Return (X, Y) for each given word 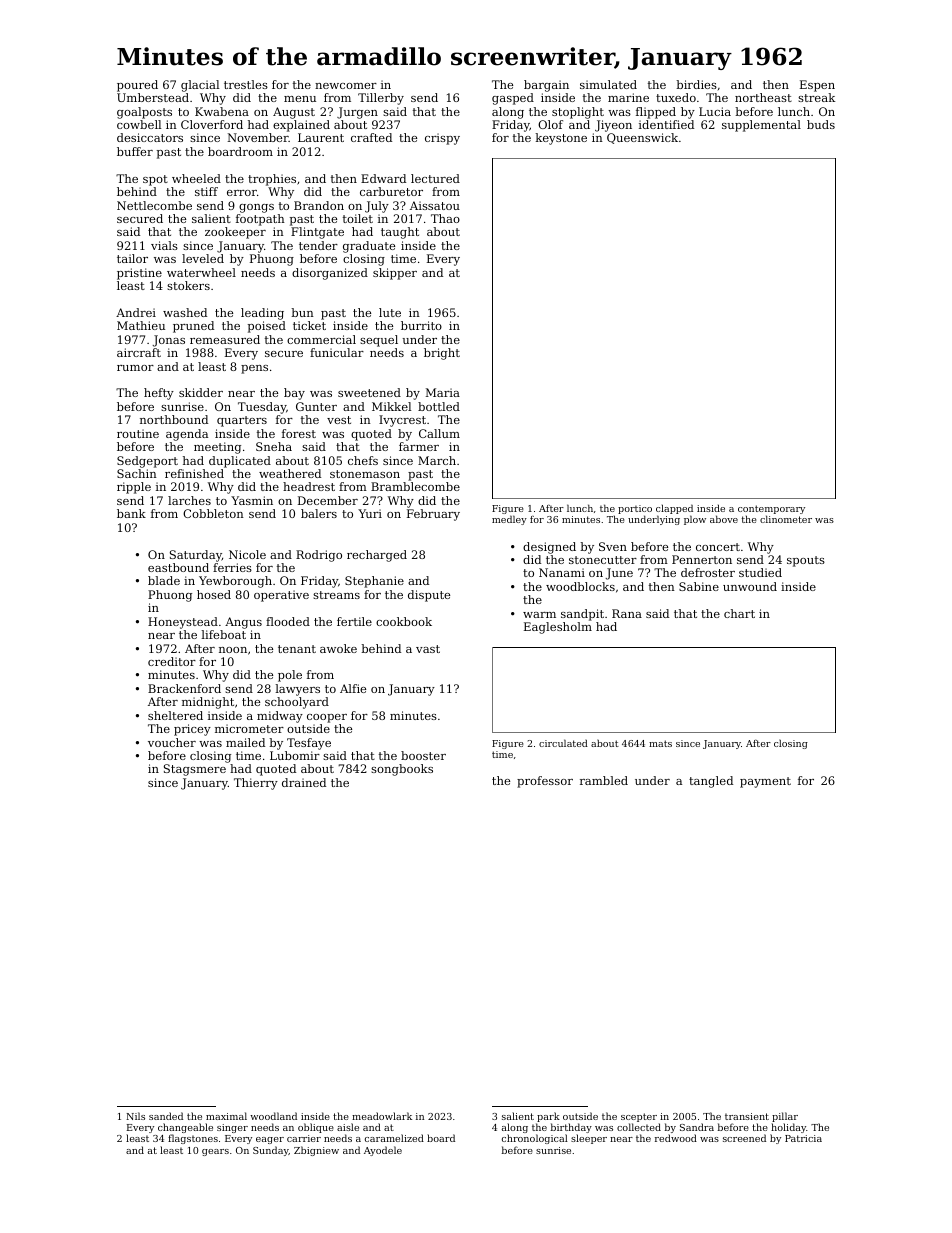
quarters (242, 421)
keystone (561, 139)
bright (442, 354)
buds (821, 124)
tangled (711, 782)
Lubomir (295, 755)
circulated (563, 743)
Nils (135, 1116)
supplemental (761, 126)
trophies (272, 180)
